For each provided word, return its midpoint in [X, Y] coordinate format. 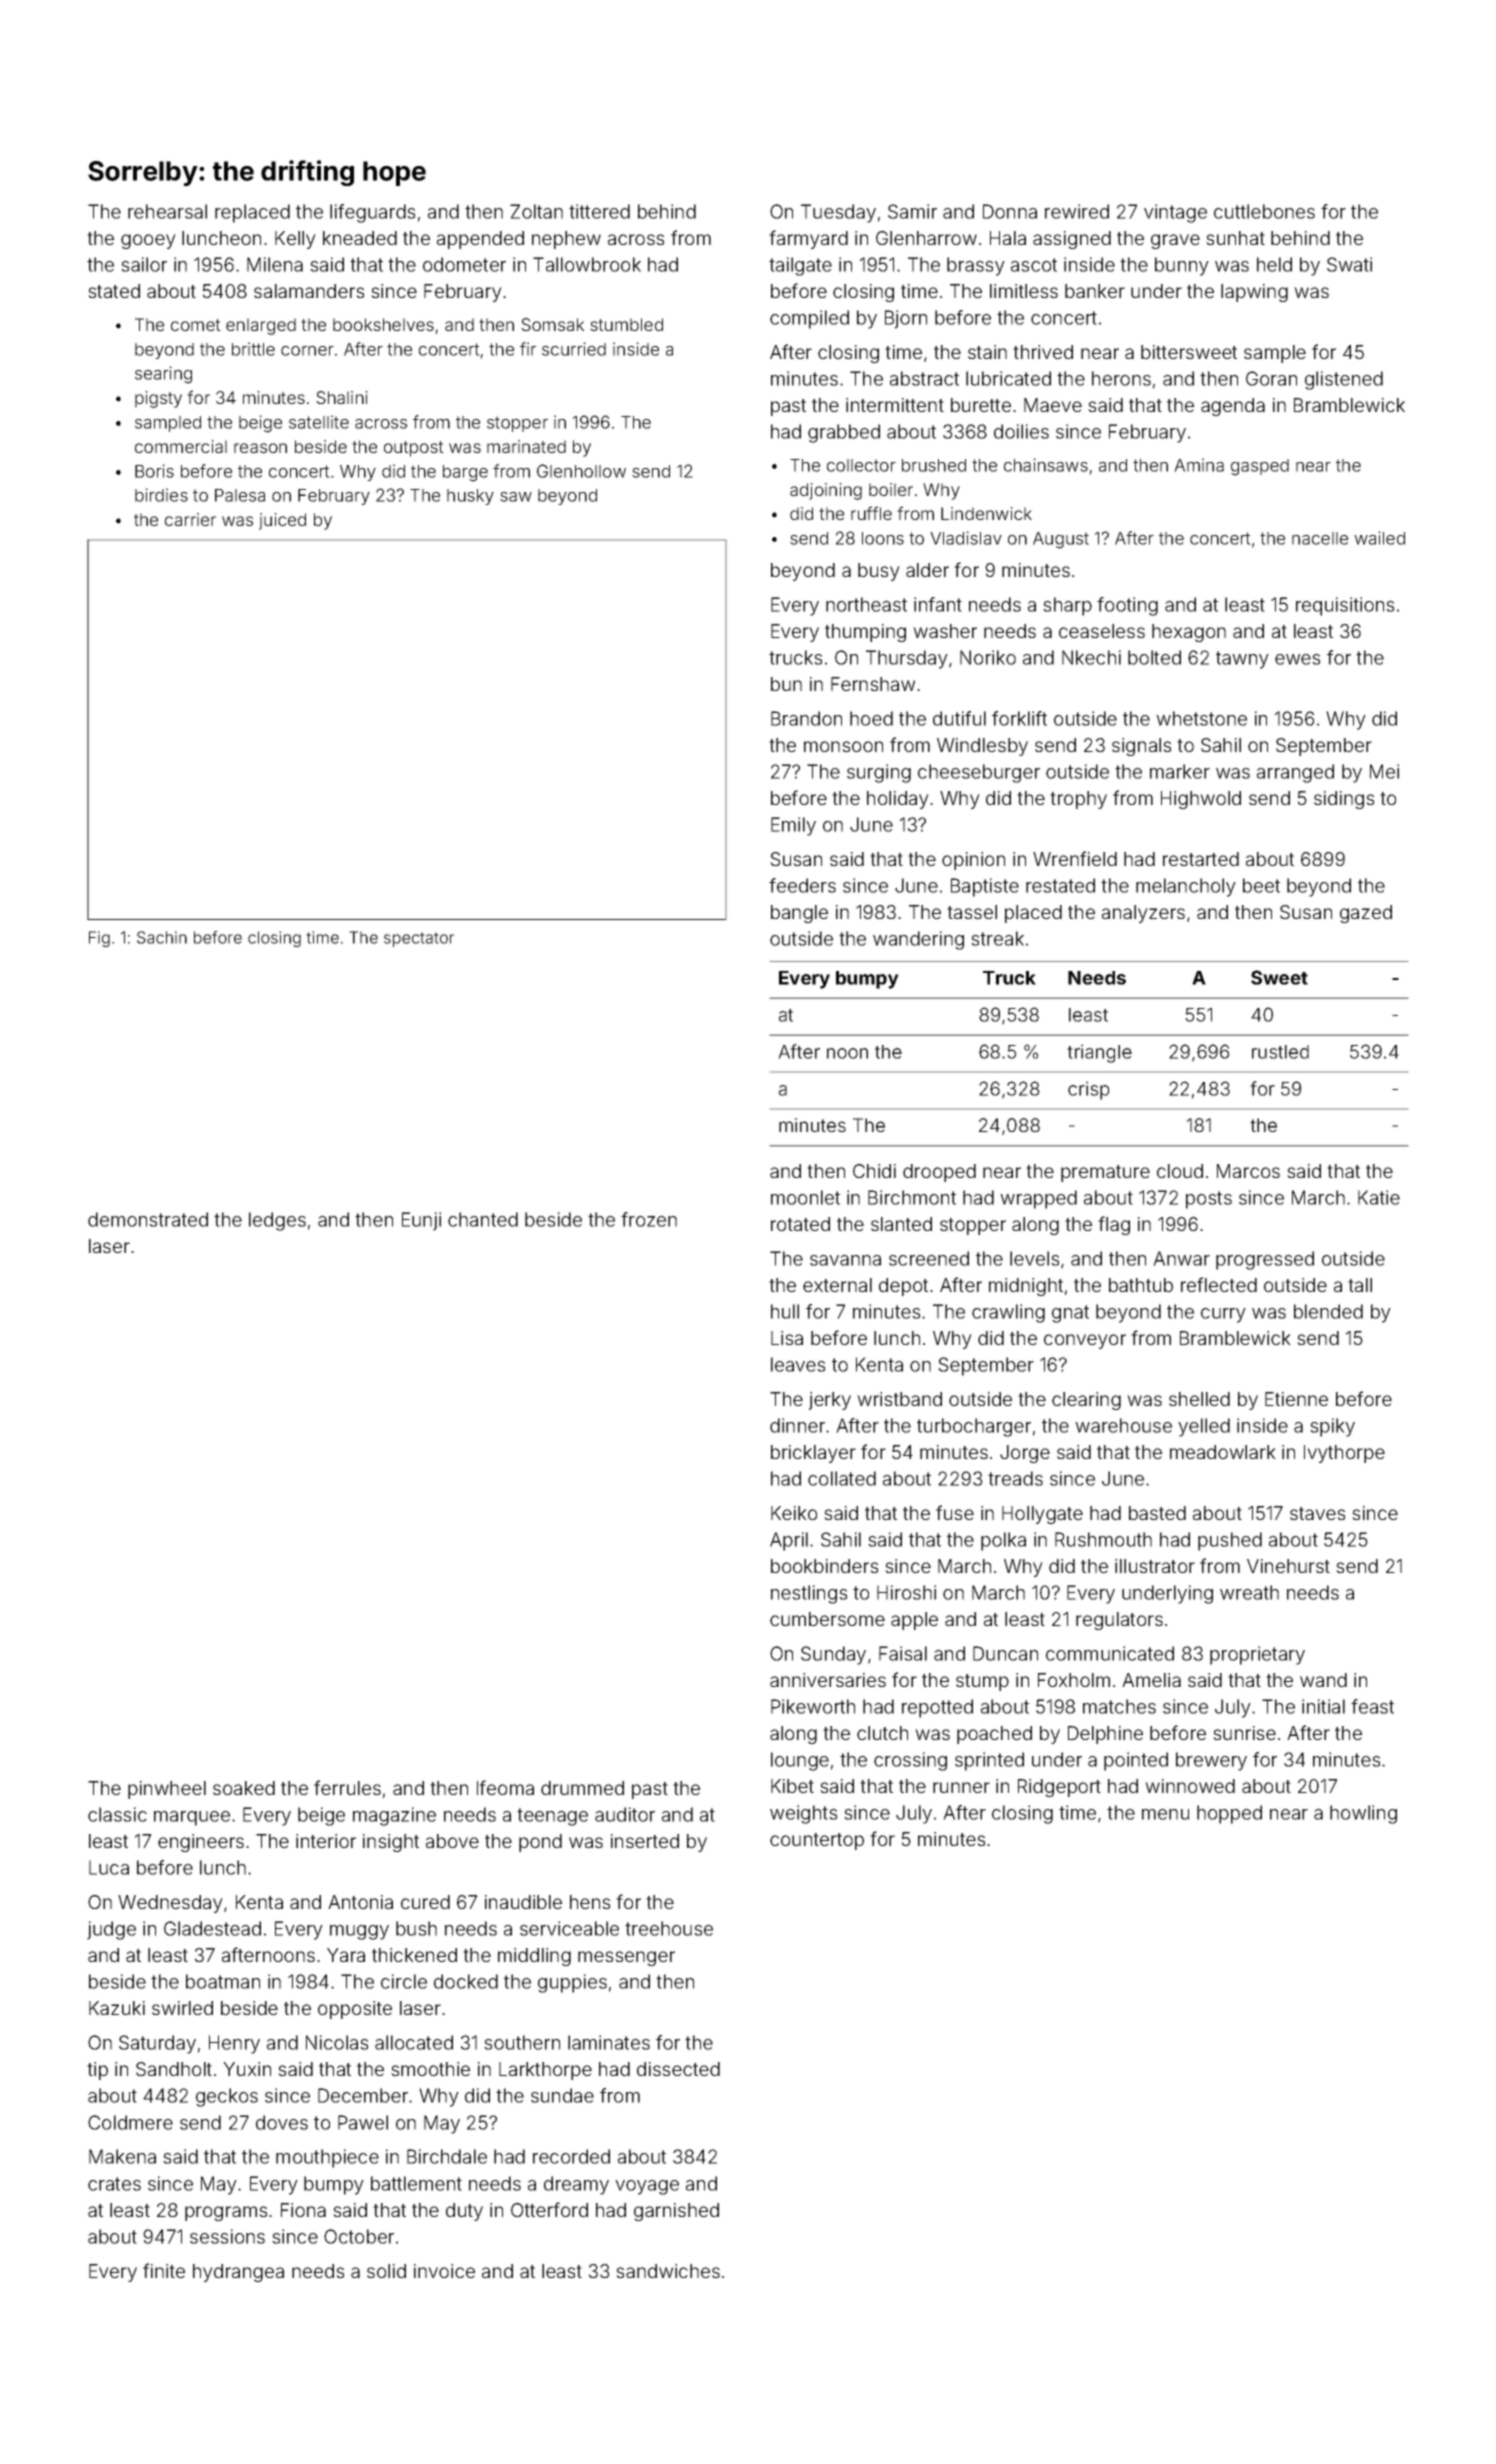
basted [1157, 1513]
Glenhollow [581, 471]
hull [785, 1311]
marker [1180, 771]
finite [164, 2270]
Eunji [421, 1221]
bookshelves [383, 324]
